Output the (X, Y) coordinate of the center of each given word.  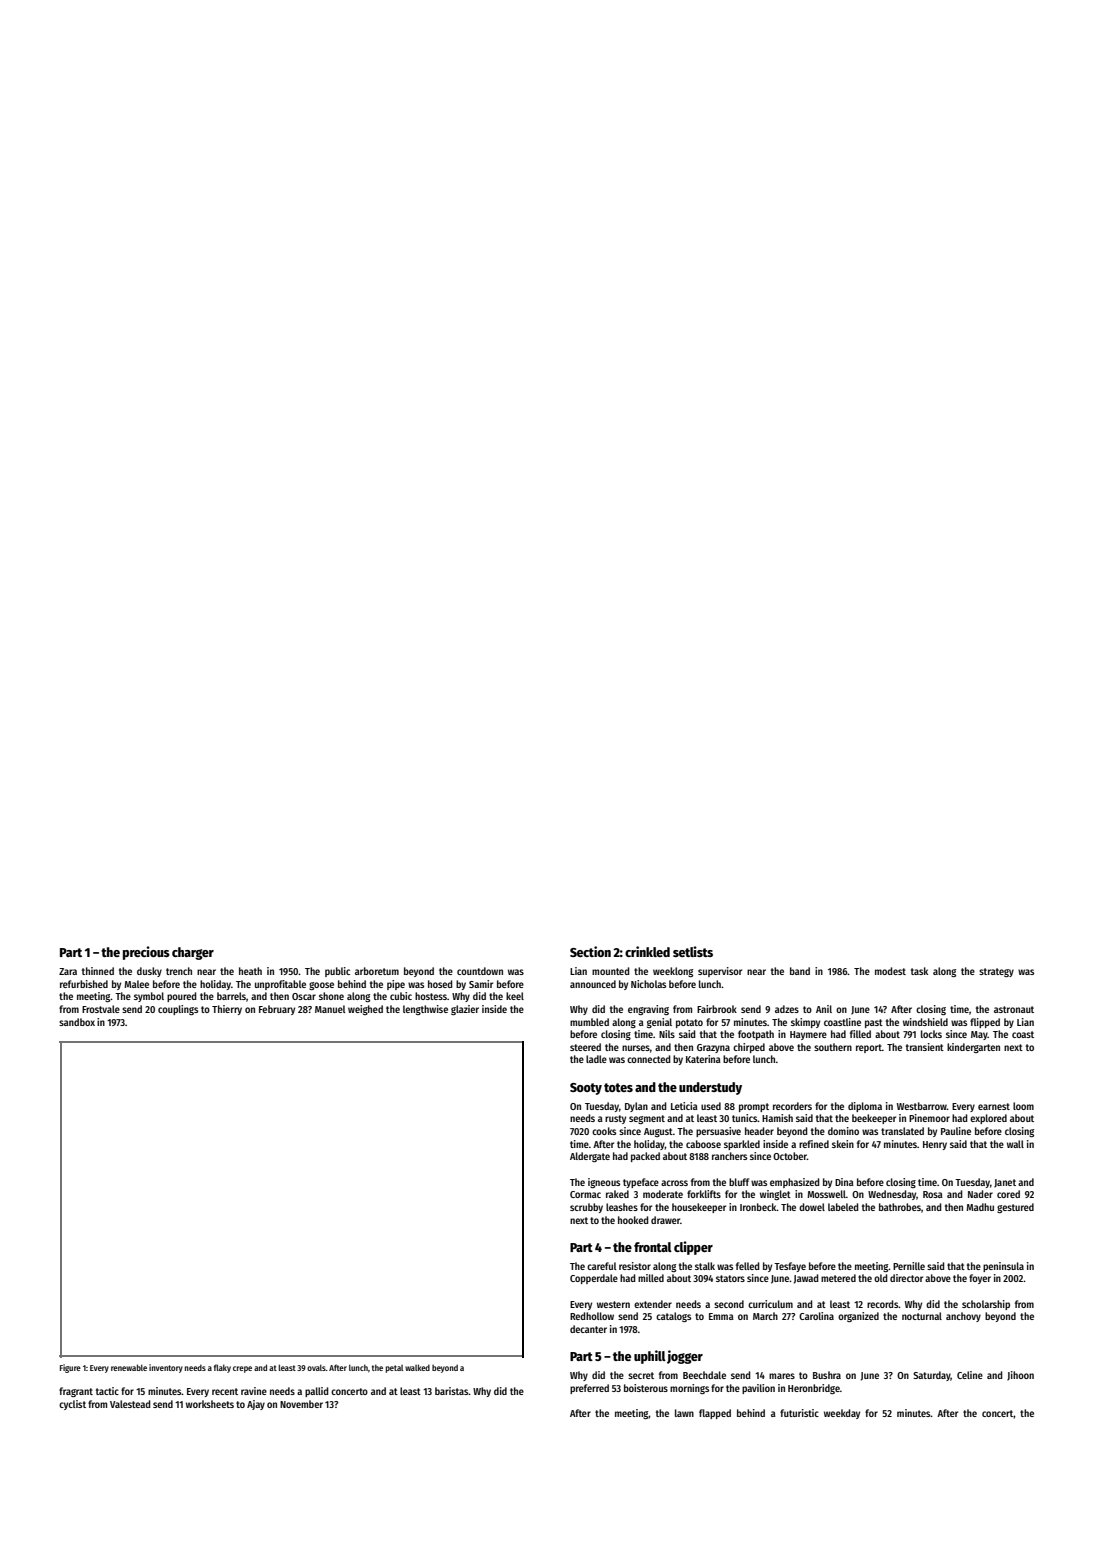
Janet (1005, 1183)
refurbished (84, 984)
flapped (715, 1414)
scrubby (586, 1208)
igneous (604, 1183)
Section (590, 951)
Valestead (130, 1404)
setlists (693, 951)
